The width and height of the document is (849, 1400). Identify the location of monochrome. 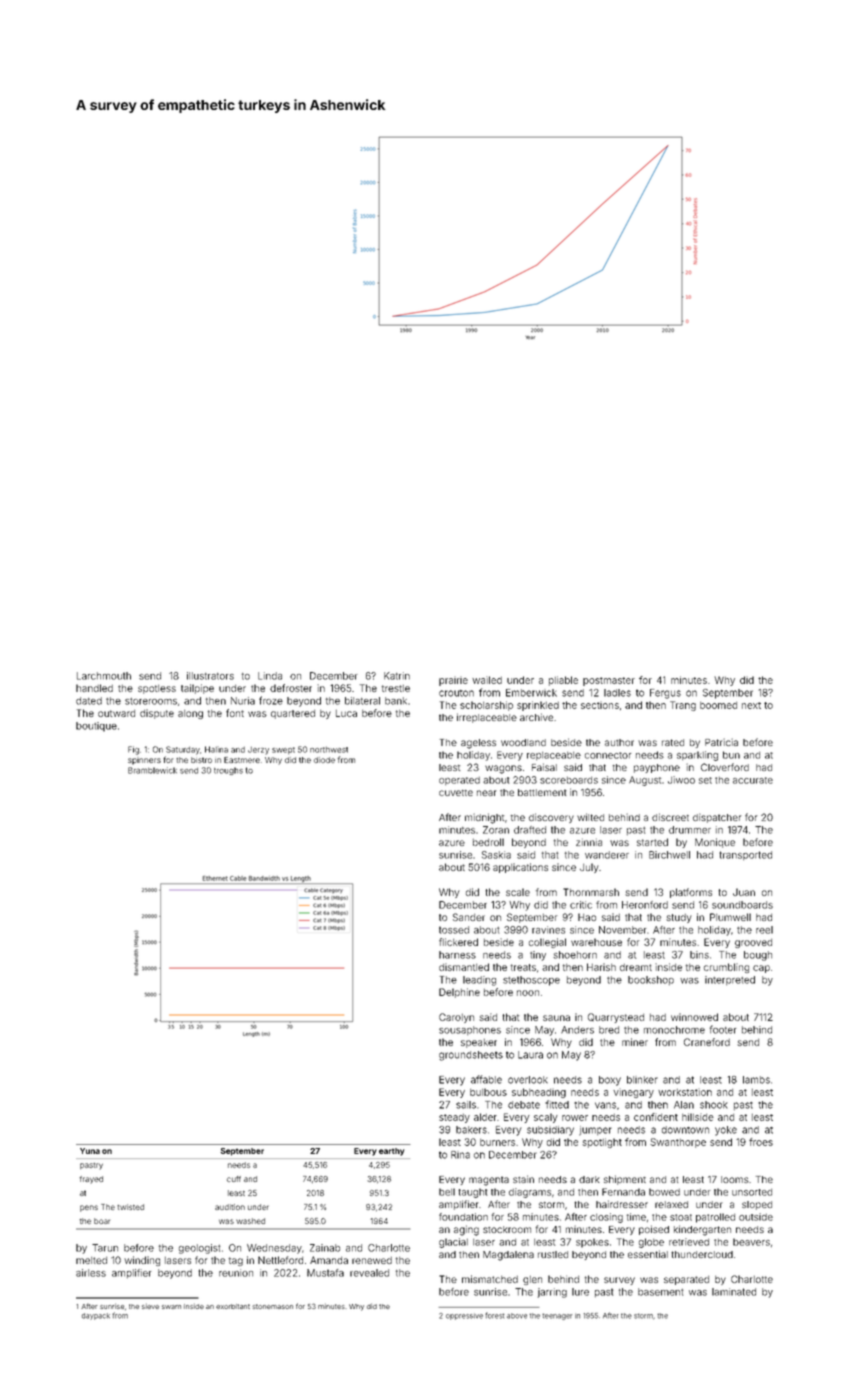
(674, 1030).
